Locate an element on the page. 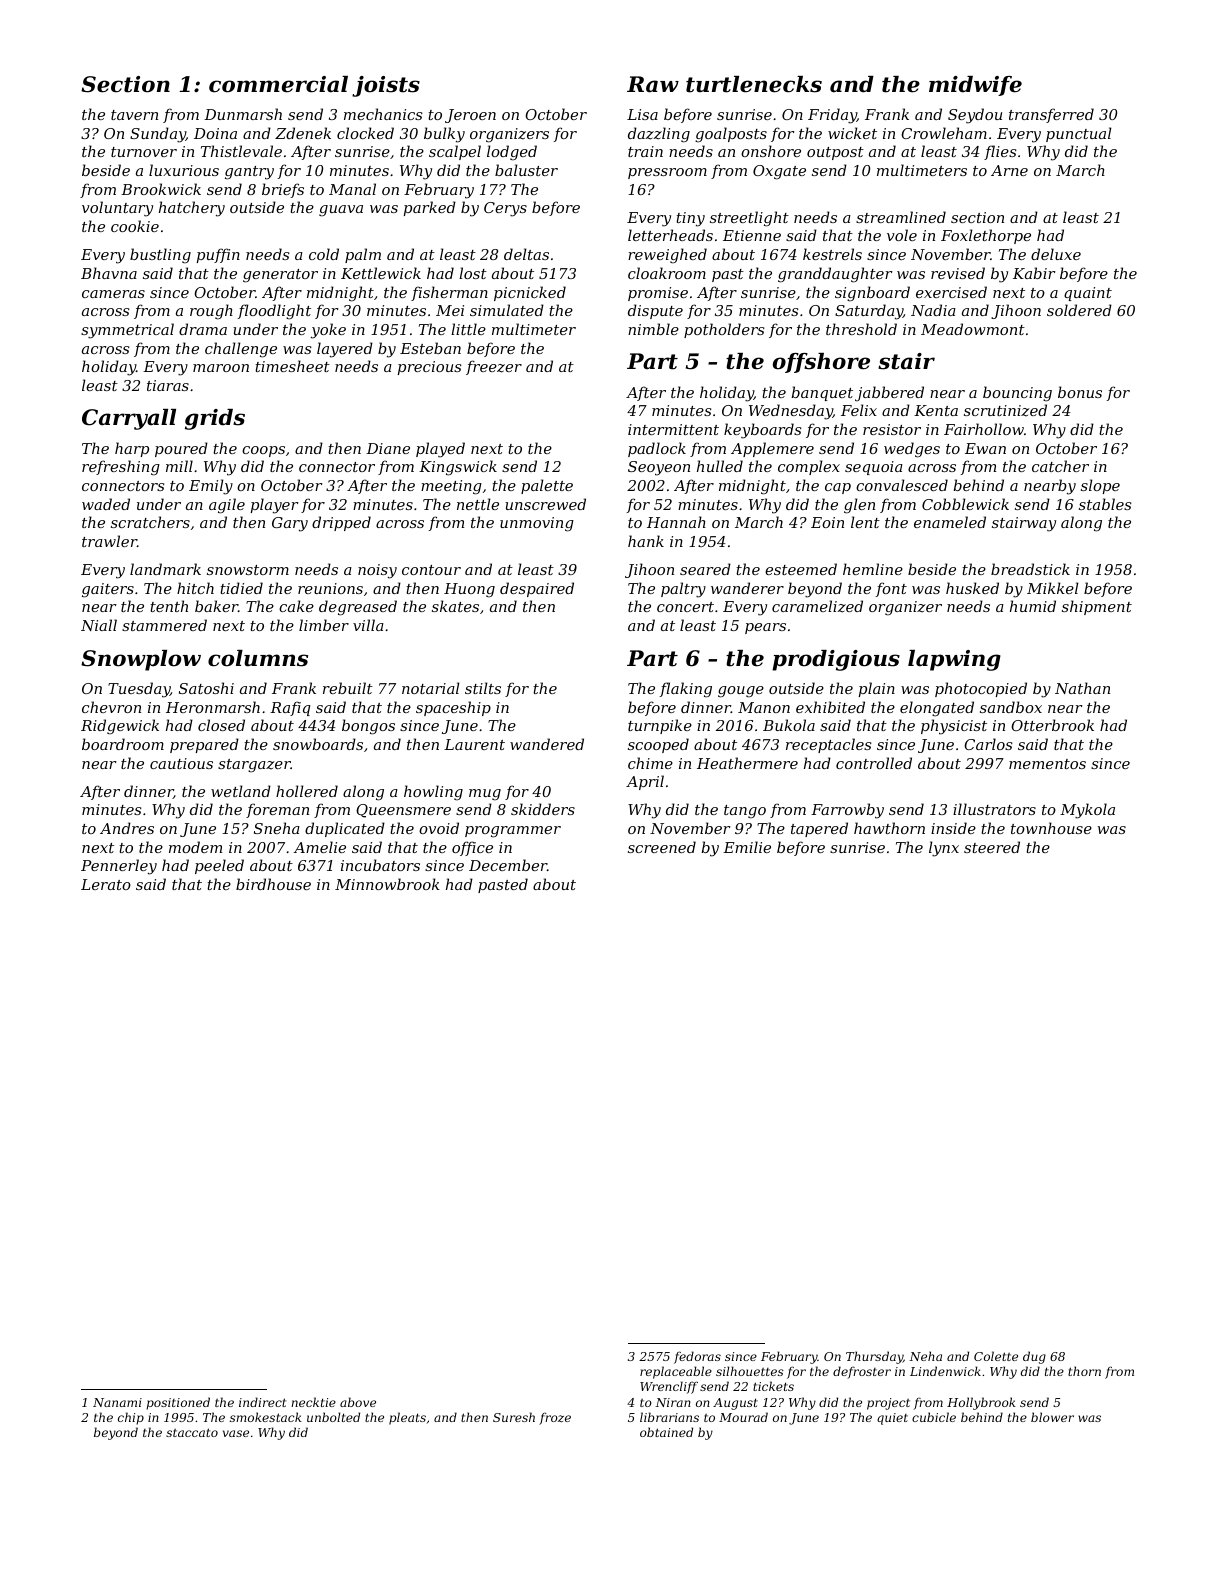 Image resolution: width=1219 pixels, height=1578 pixels. blower is located at coordinates (1052, 1417).
